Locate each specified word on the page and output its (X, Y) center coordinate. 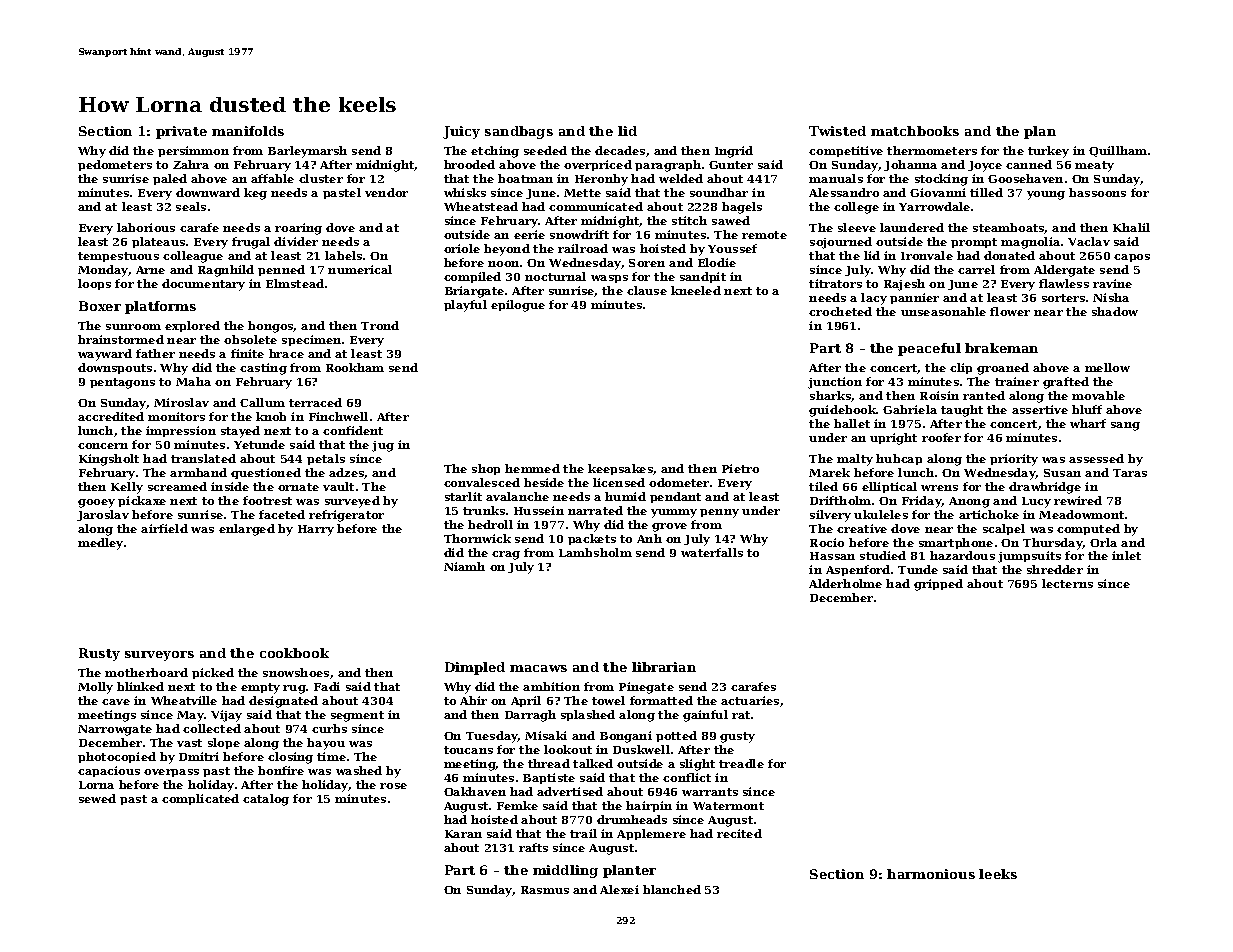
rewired (1078, 500)
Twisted (837, 131)
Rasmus (545, 890)
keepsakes (620, 469)
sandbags (519, 132)
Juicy (461, 132)
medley (100, 544)
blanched (672, 889)
